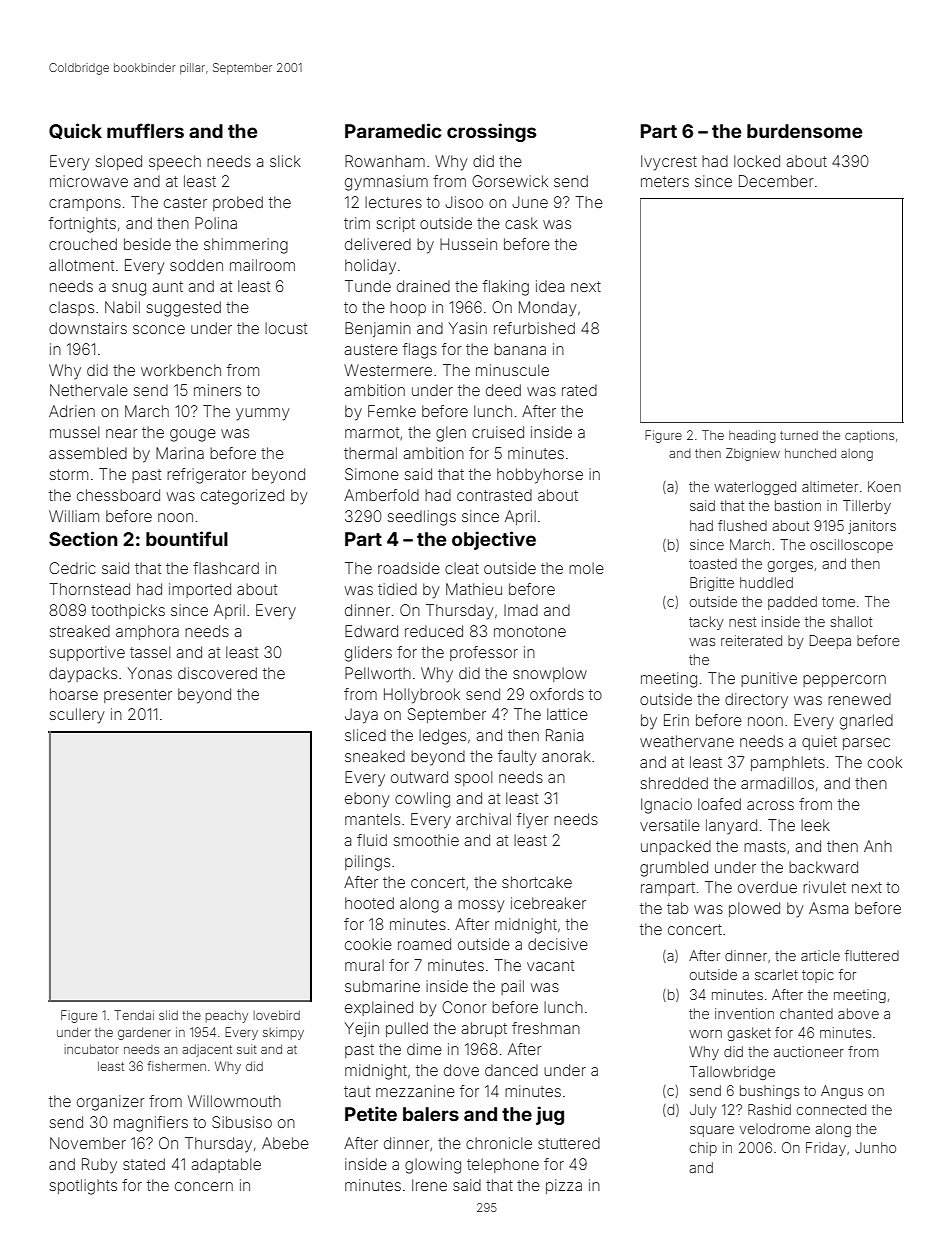 The width and height of the page is (952, 1233). Describe the element at coordinates (512, 370) in the page. I see `minuscule` at that location.
